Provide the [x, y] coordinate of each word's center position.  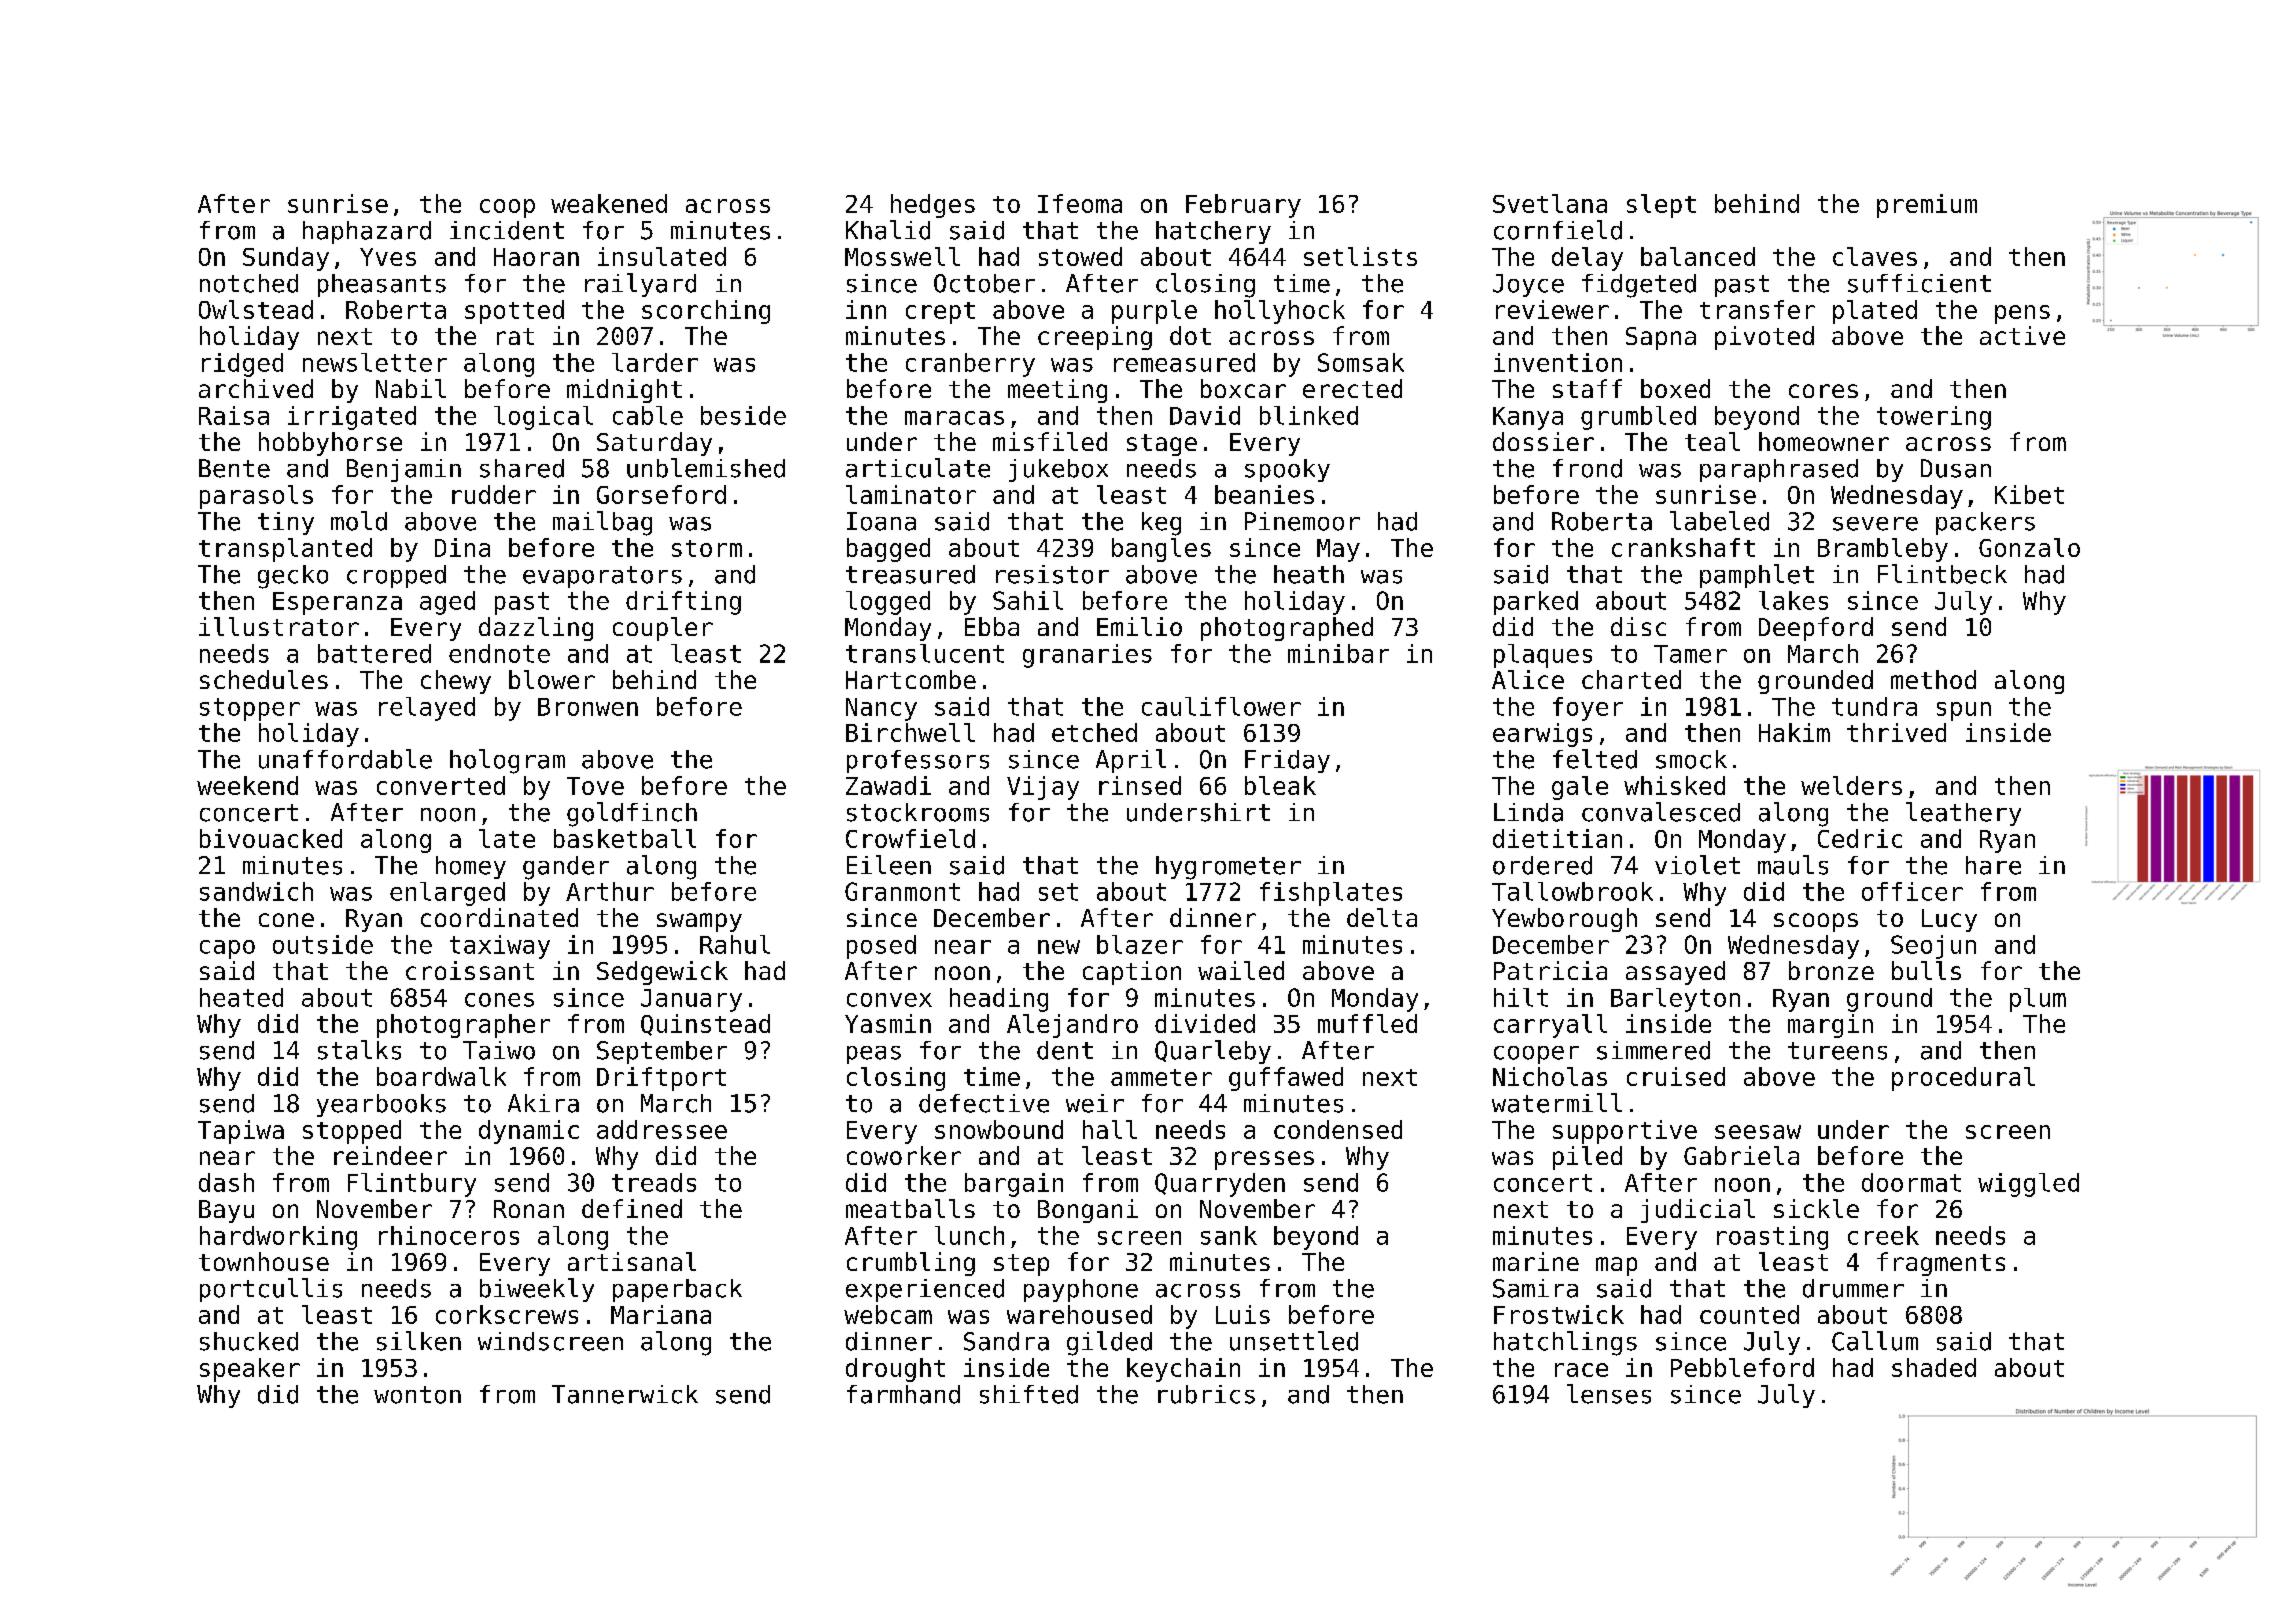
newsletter [375, 362]
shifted [1029, 1394]
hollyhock [1280, 312]
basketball [625, 838]
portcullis [271, 1290]
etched [1094, 732]
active [2022, 335]
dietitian [1557, 838]
